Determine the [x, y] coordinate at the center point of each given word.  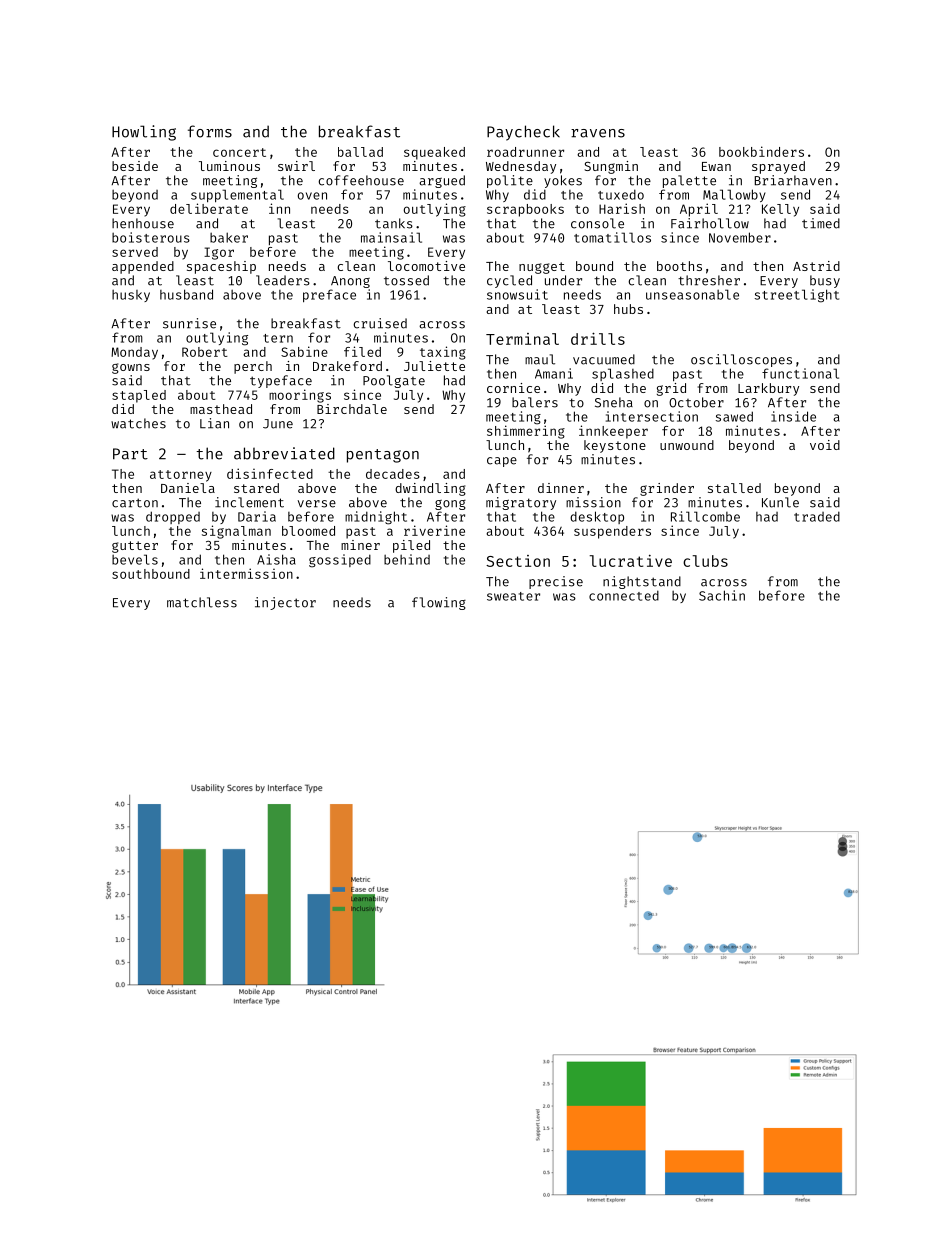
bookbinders [761, 151]
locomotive [426, 266]
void [825, 445]
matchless [202, 602]
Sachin [722, 595]
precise [556, 582]
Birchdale [352, 409]
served [135, 252]
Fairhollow [710, 223]
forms [210, 131]
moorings [300, 396]
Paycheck [523, 133]
